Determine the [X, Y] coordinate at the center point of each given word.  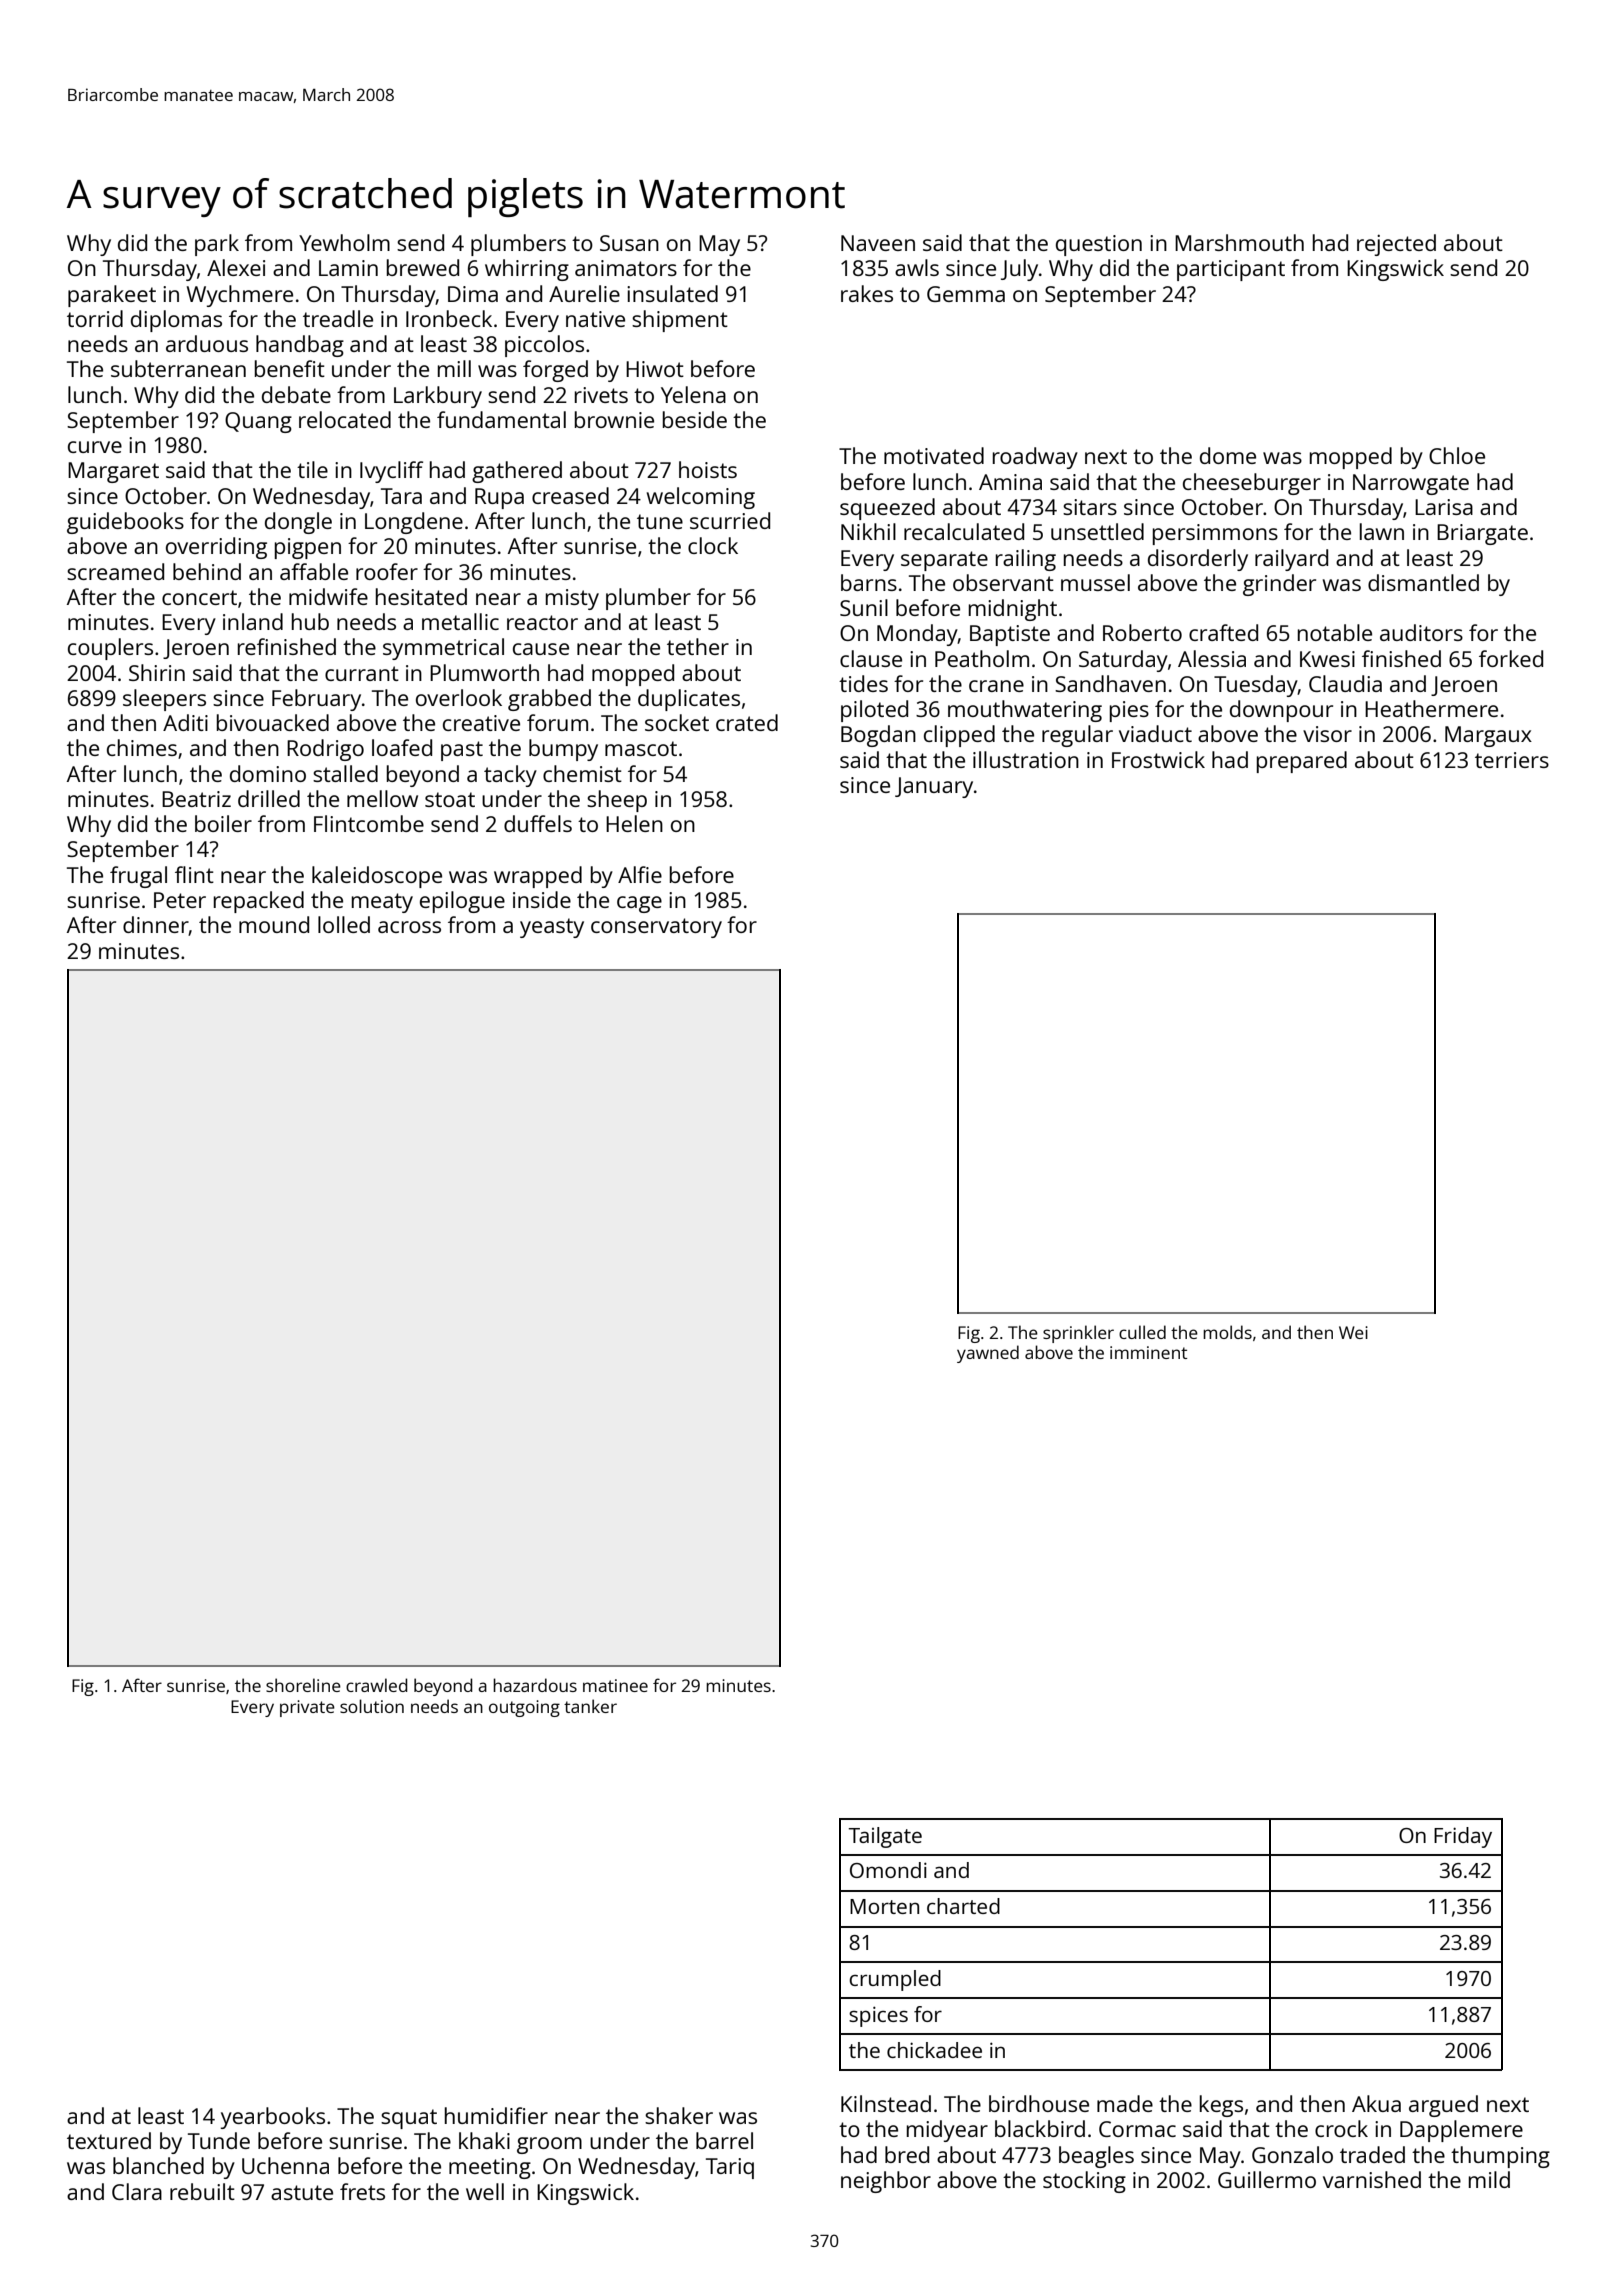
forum [557, 722]
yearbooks [273, 2118]
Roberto [1142, 632]
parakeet [112, 296]
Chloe [1457, 455]
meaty [382, 903]
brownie [614, 419]
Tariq [730, 2168]
